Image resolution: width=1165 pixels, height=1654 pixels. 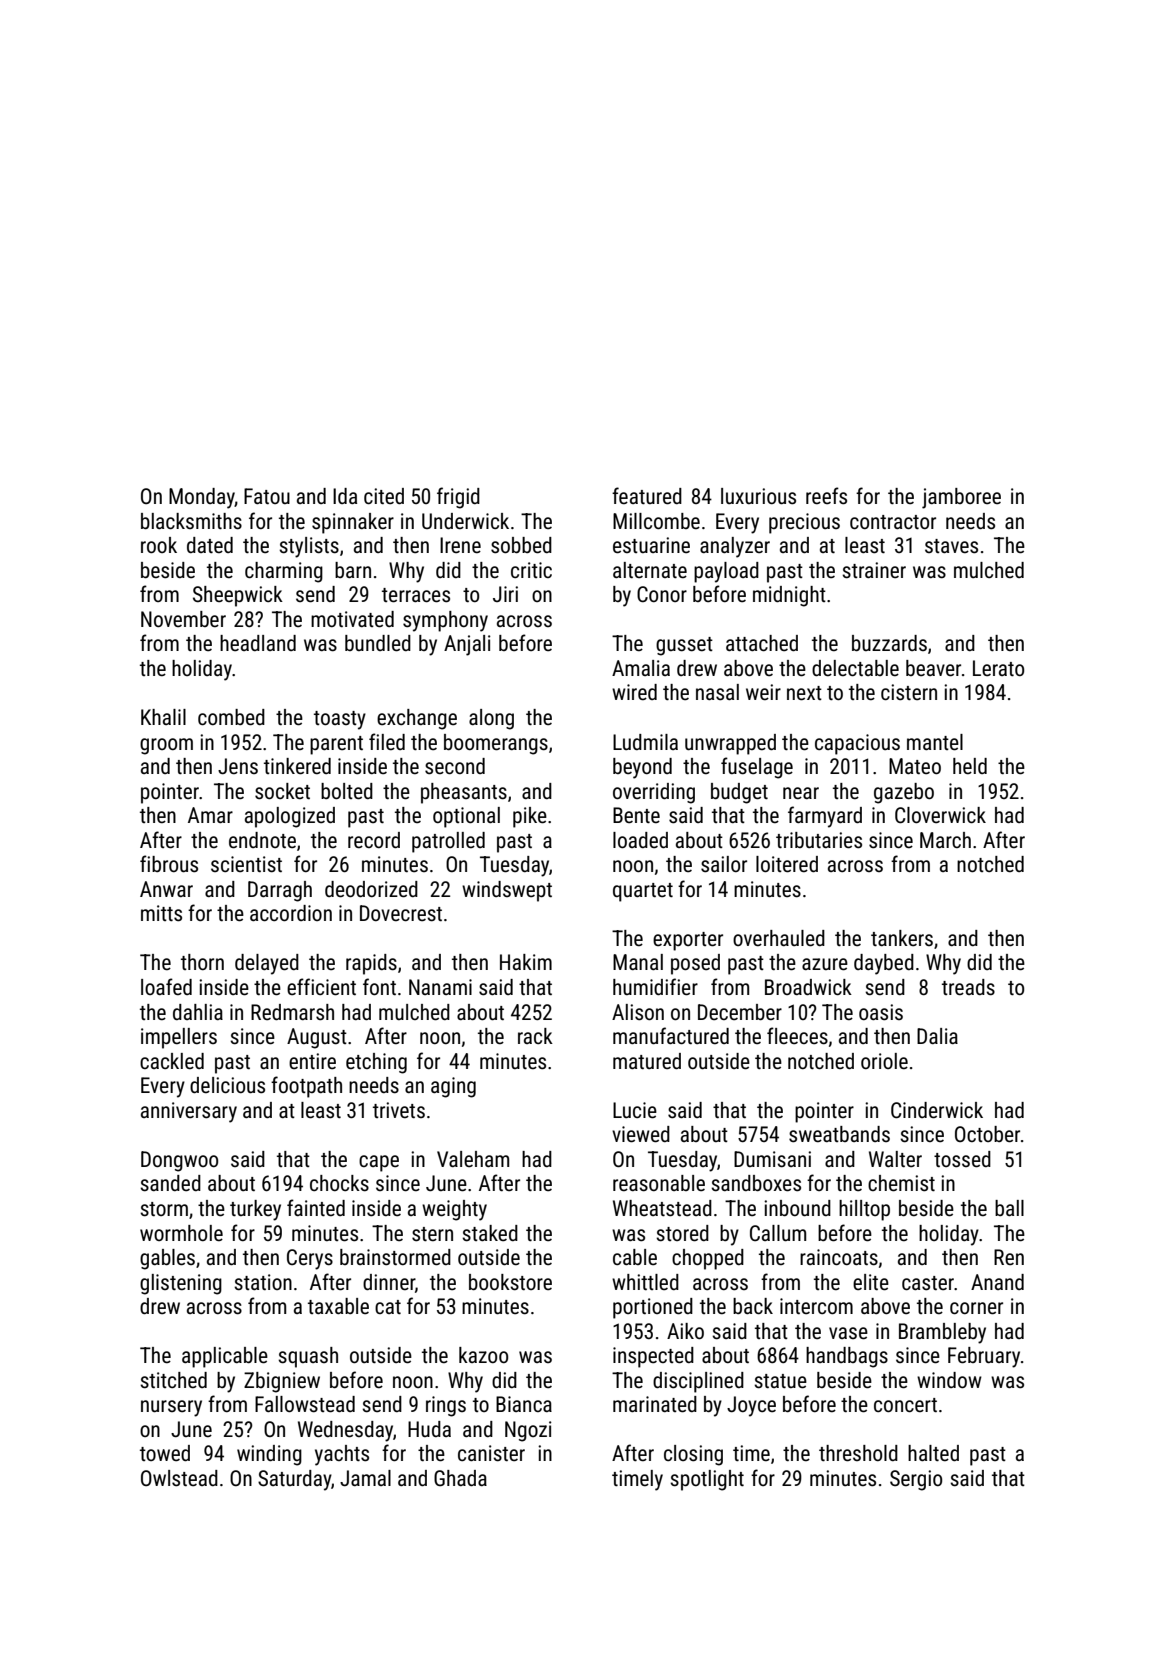 I want to click on August, so click(x=317, y=1038).
